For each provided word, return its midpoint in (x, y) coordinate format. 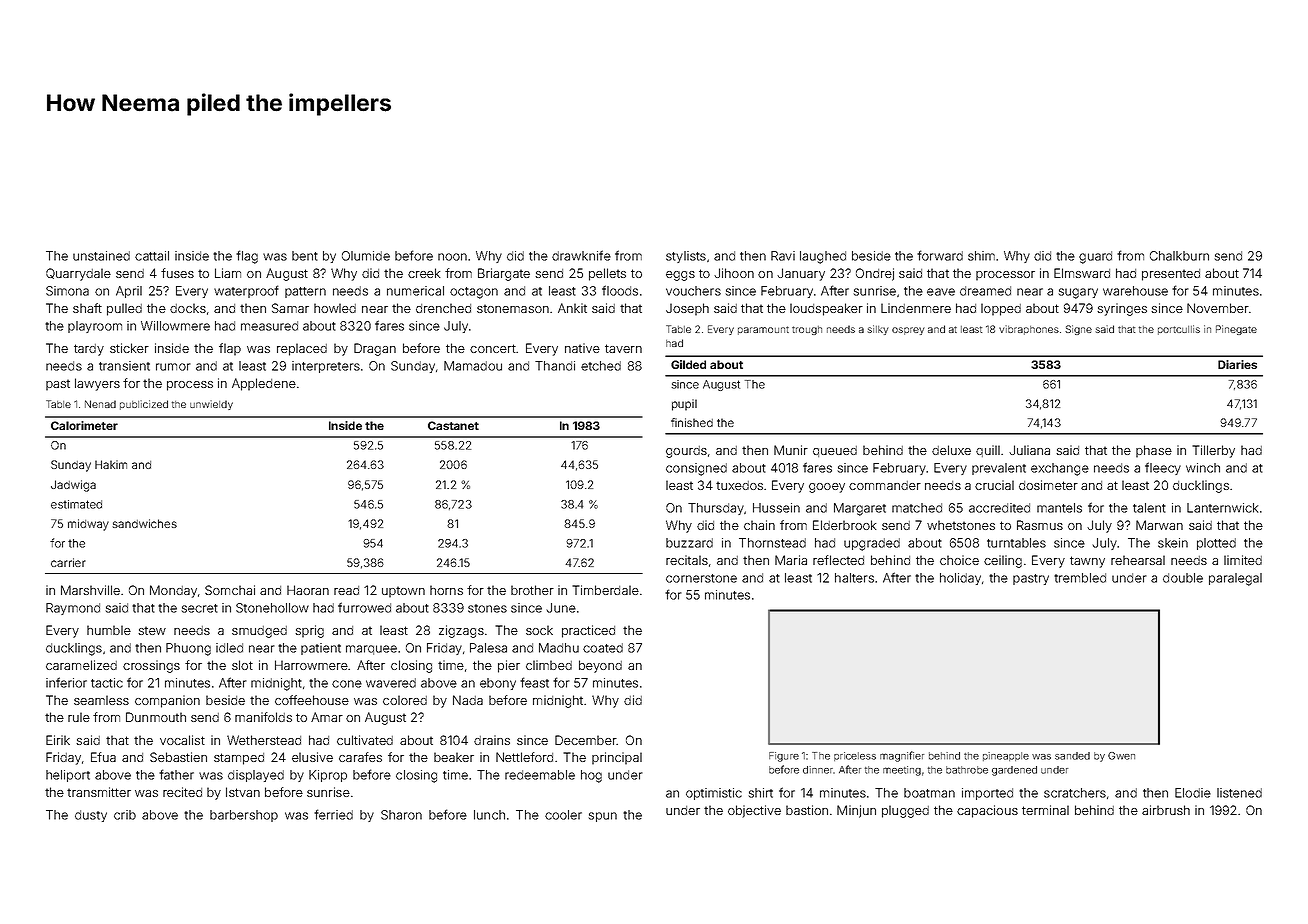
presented (1171, 275)
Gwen (1121, 756)
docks (188, 308)
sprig (309, 631)
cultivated (365, 740)
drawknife (581, 255)
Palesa (488, 648)
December (585, 740)
